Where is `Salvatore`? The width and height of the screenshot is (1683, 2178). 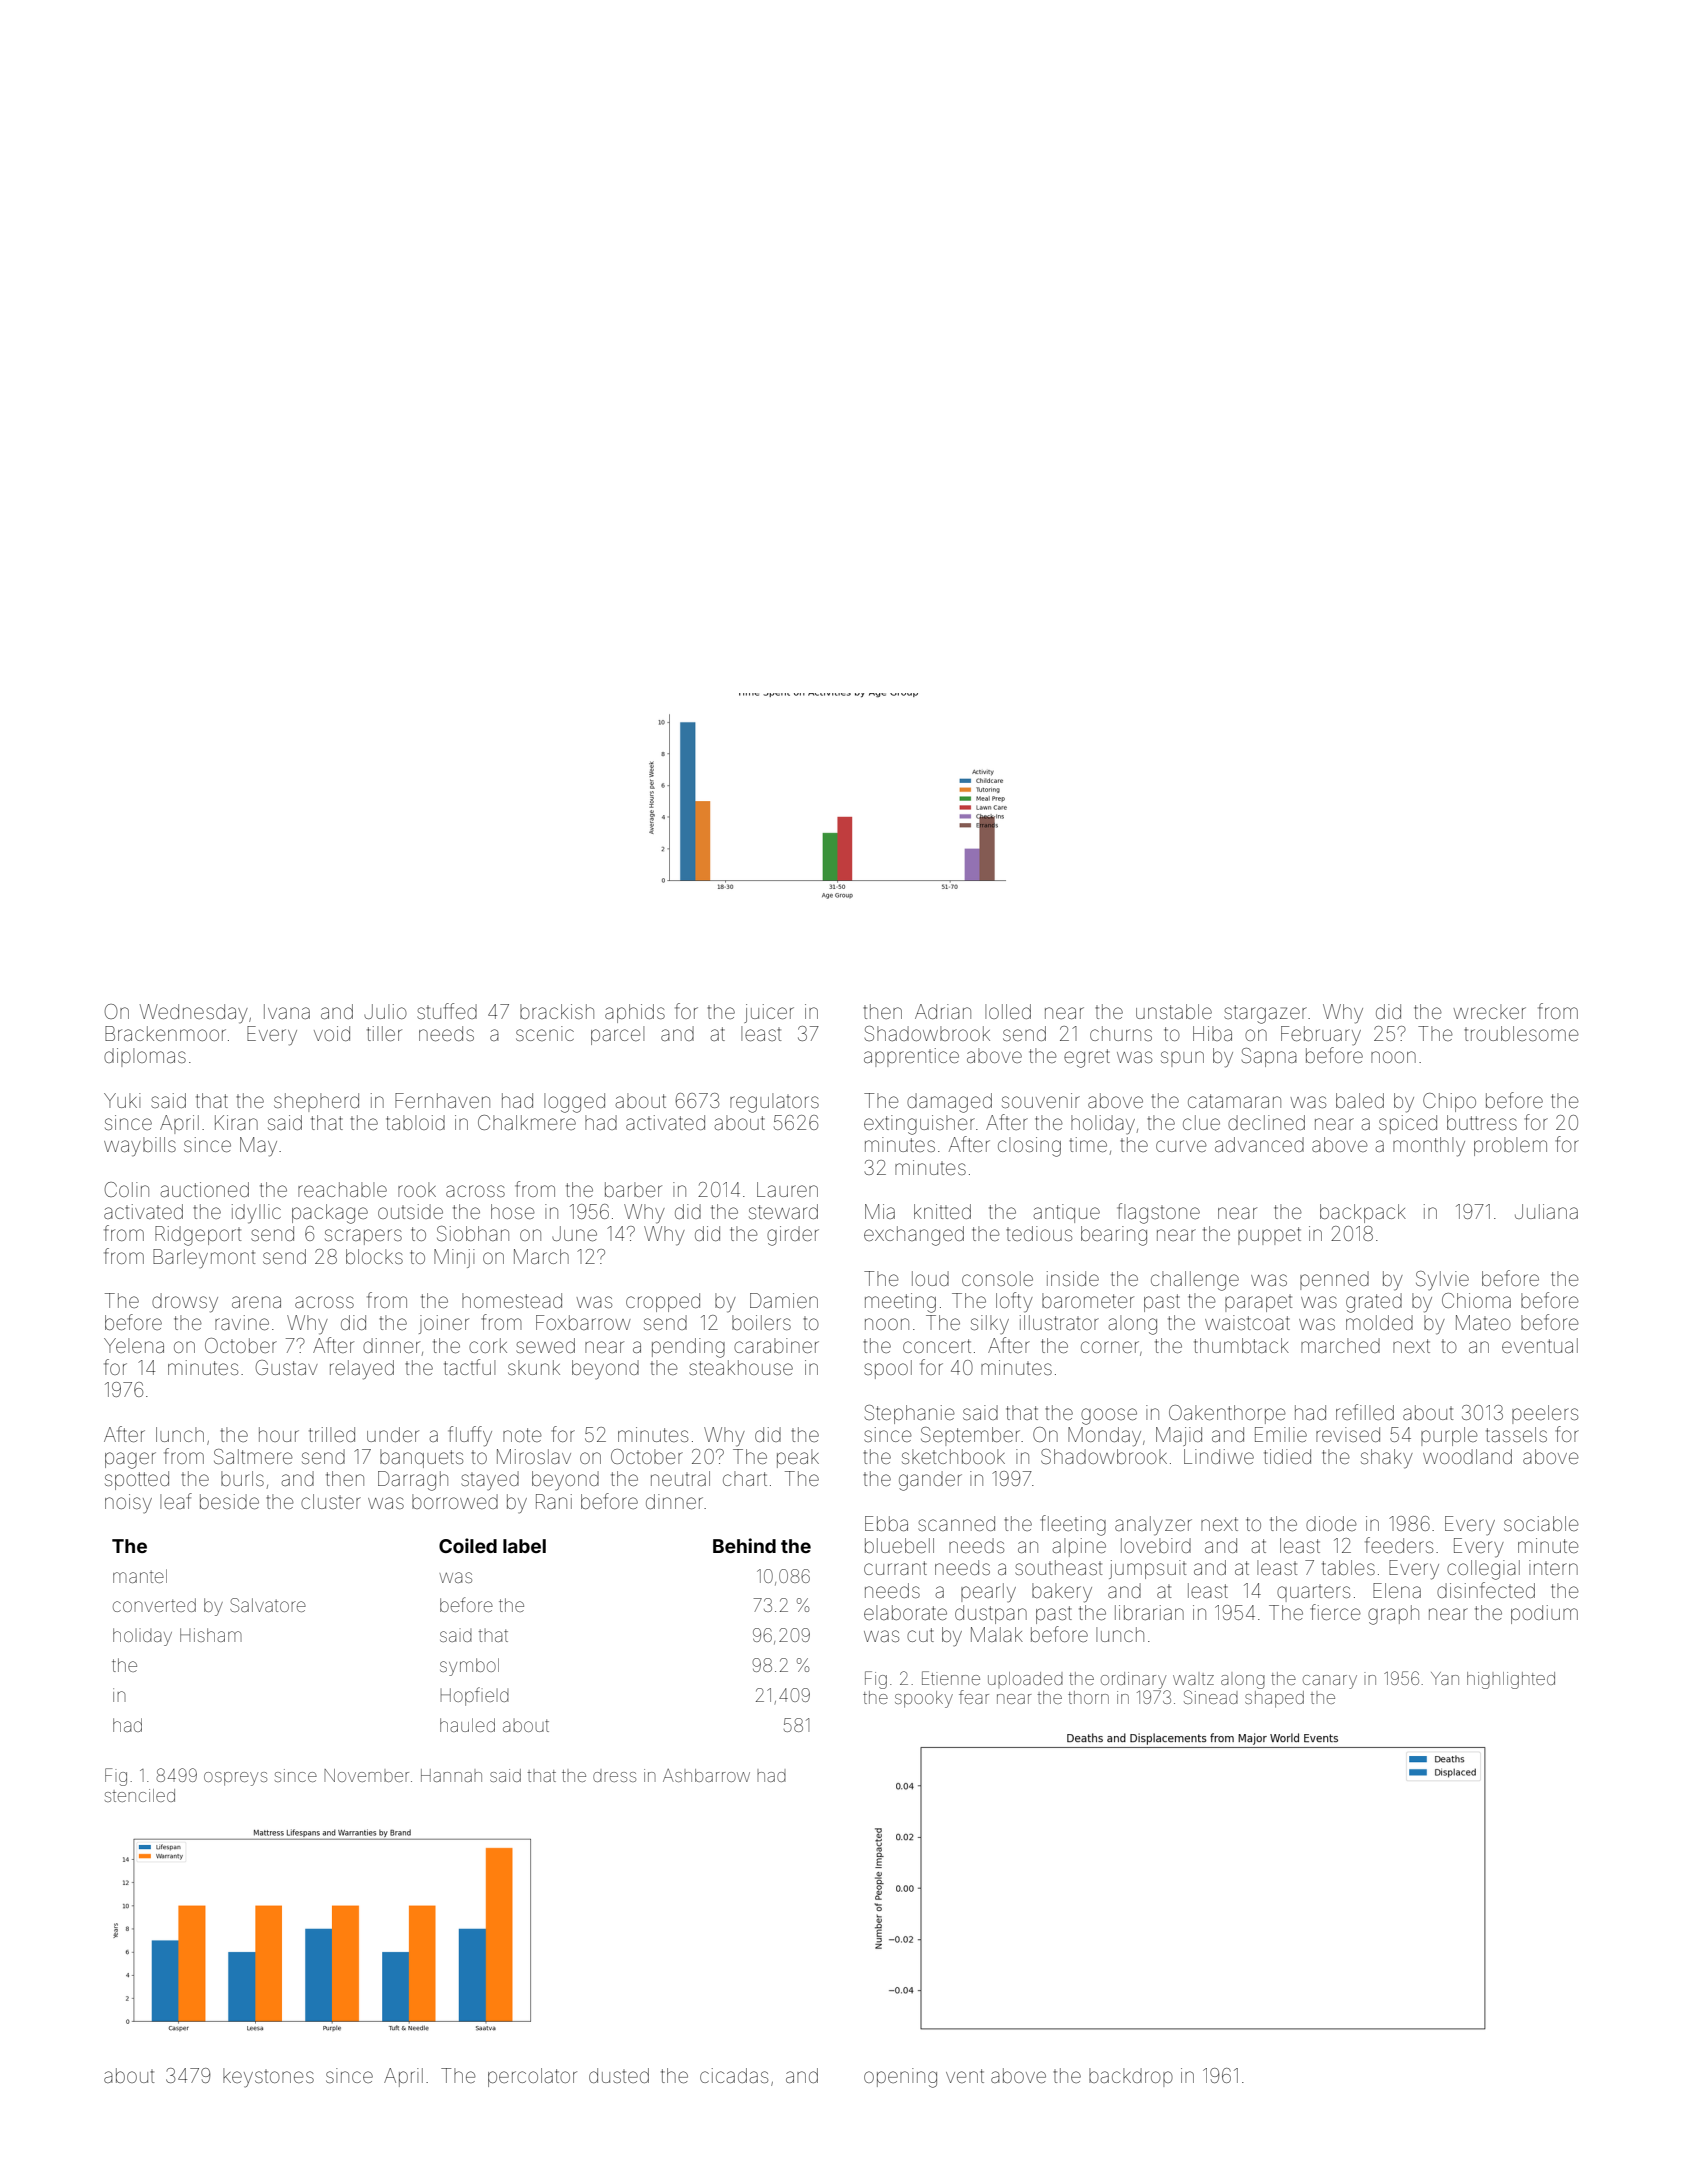 Salvatore is located at coordinates (268, 1605).
